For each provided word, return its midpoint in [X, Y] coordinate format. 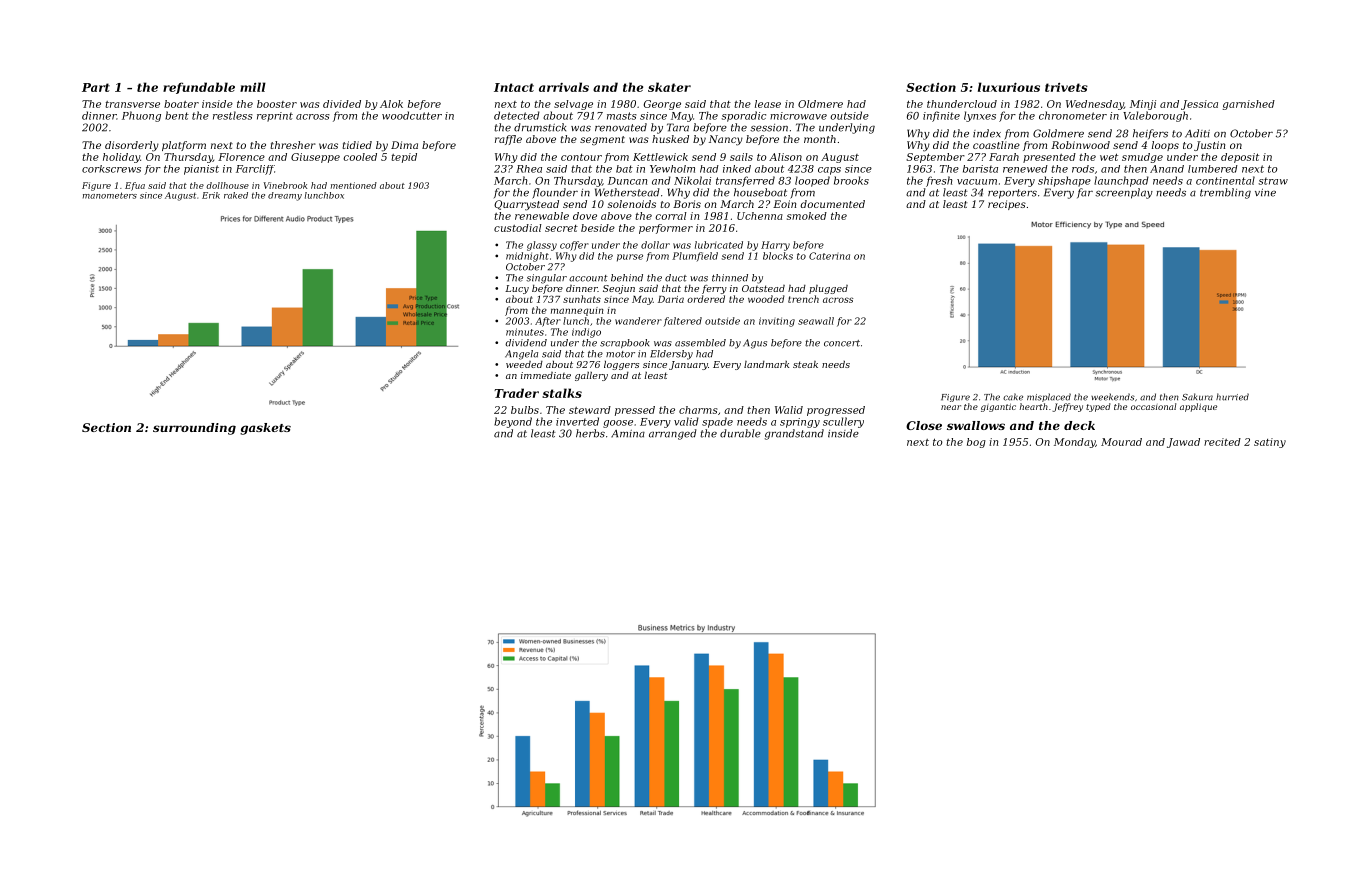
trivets [1066, 87]
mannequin [577, 311]
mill [253, 87]
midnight [527, 257]
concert [842, 343]
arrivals [564, 87]
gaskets [265, 429]
